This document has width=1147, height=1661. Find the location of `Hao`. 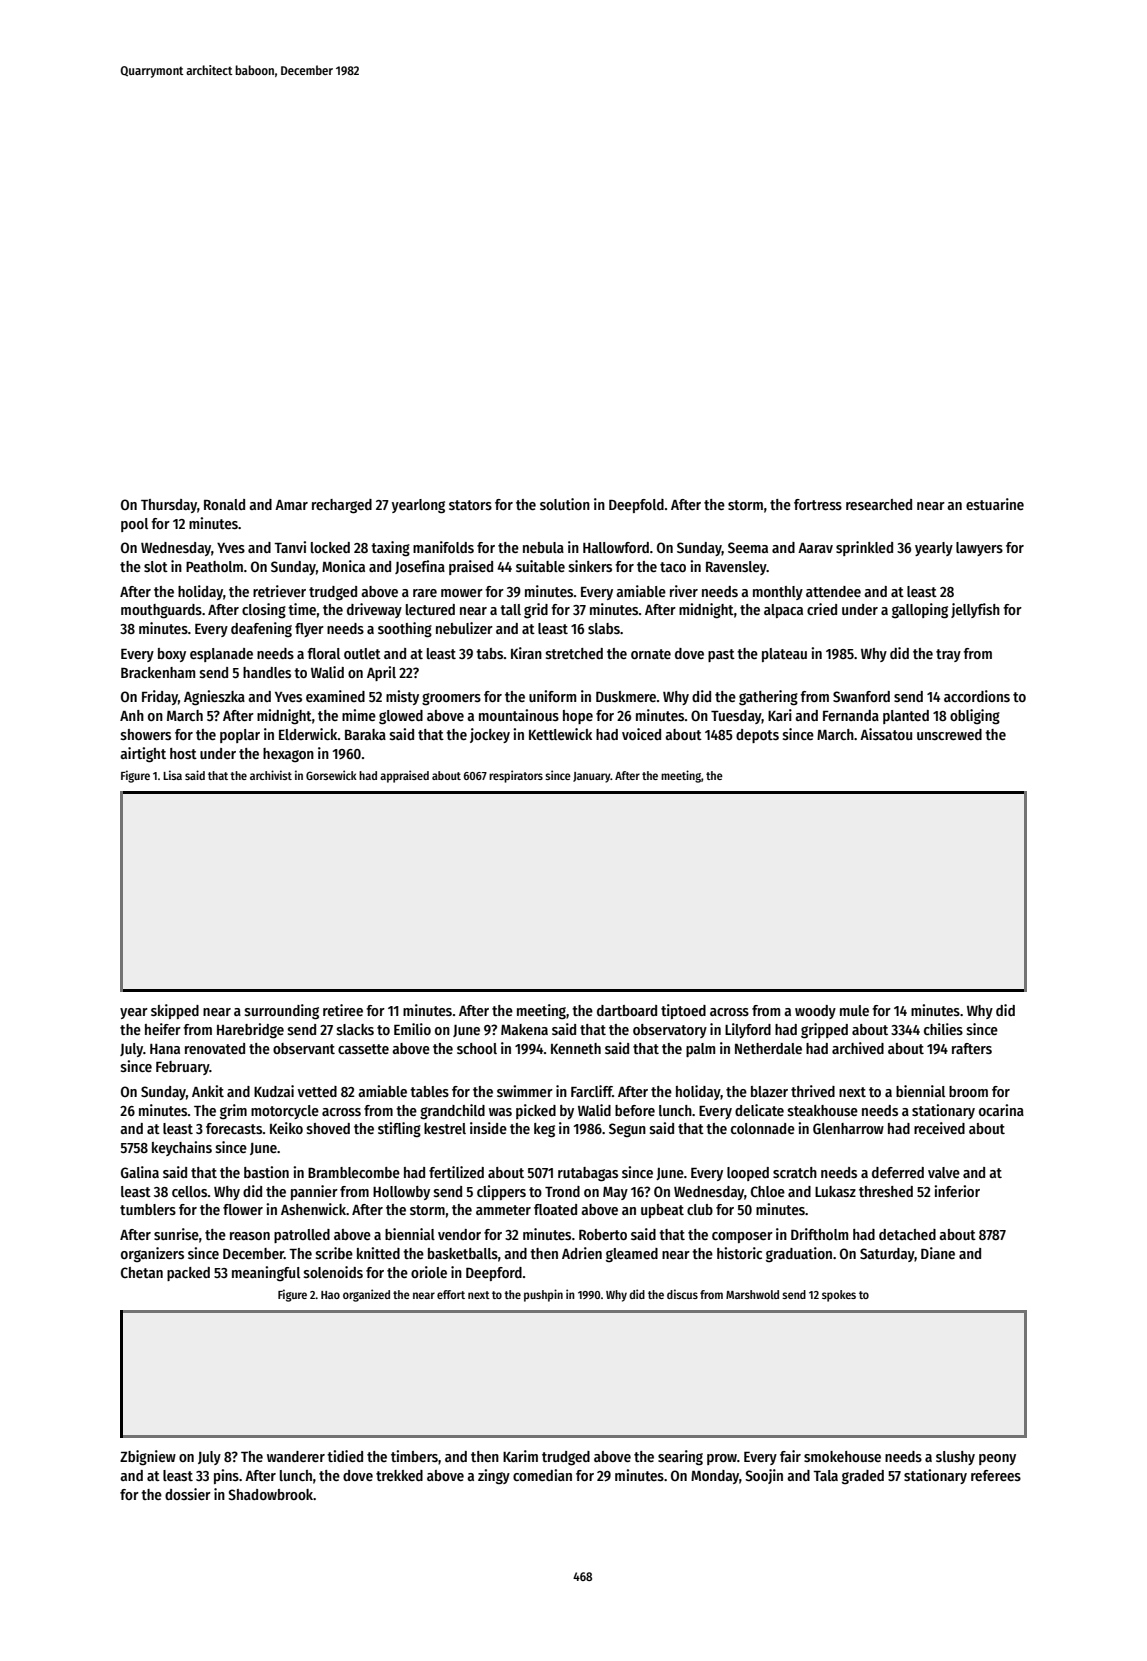

Hao is located at coordinates (330, 1295).
